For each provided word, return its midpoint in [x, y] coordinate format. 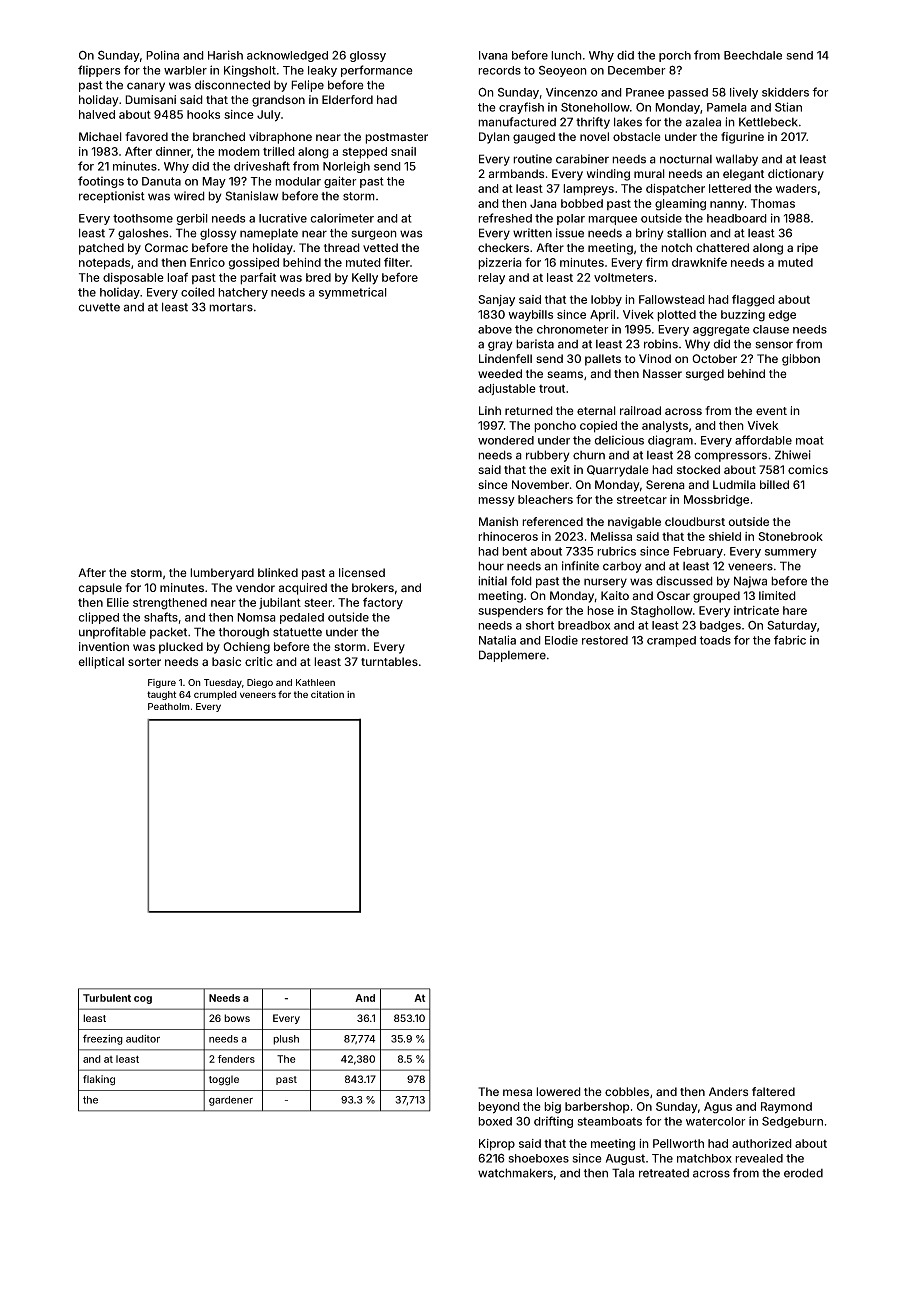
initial [492, 581]
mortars [231, 307]
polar [571, 219]
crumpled [215, 695]
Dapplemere [512, 656]
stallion [686, 233]
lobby [606, 300]
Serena [665, 485]
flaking [99, 1080]
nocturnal [686, 159]
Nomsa [256, 617]
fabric [790, 640]
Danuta [161, 181]
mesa [517, 1092]
